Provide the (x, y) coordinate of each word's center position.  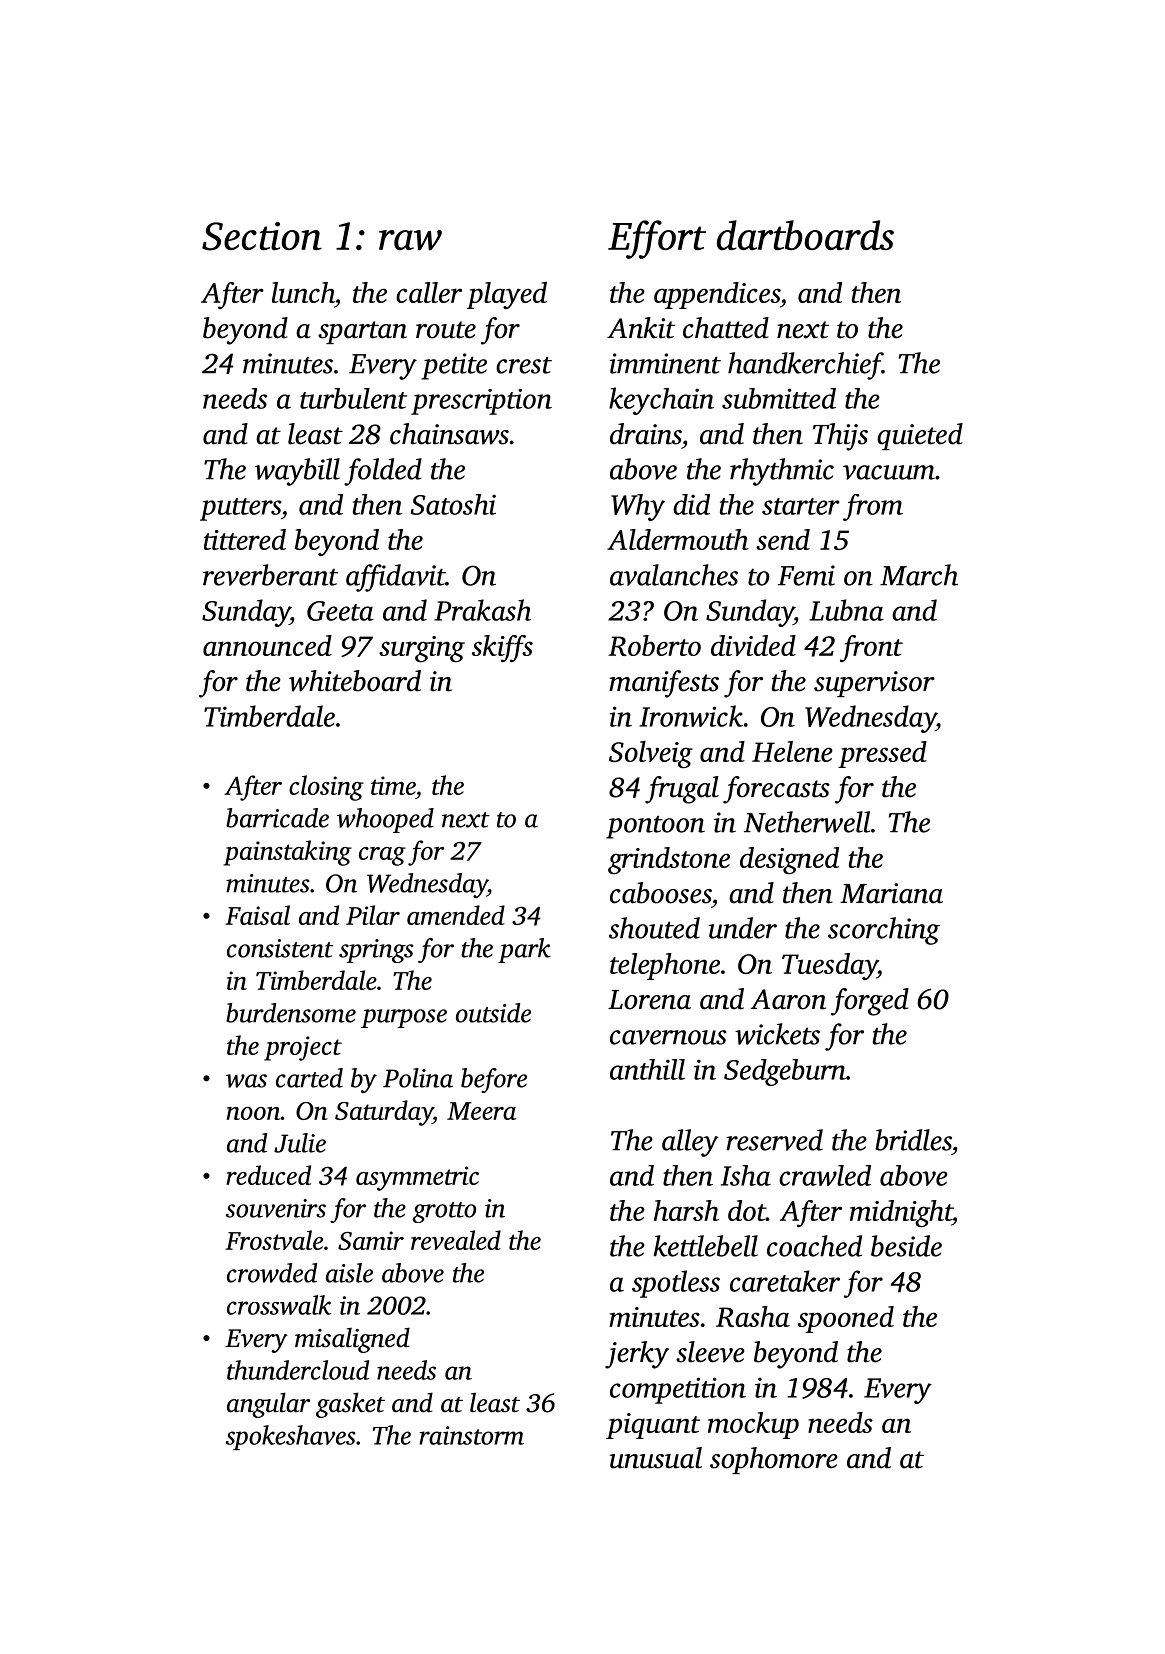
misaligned (352, 1340)
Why (638, 507)
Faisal (257, 915)
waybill (297, 472)
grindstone (669, 860)
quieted (920, 436)
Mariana (891, 893)
